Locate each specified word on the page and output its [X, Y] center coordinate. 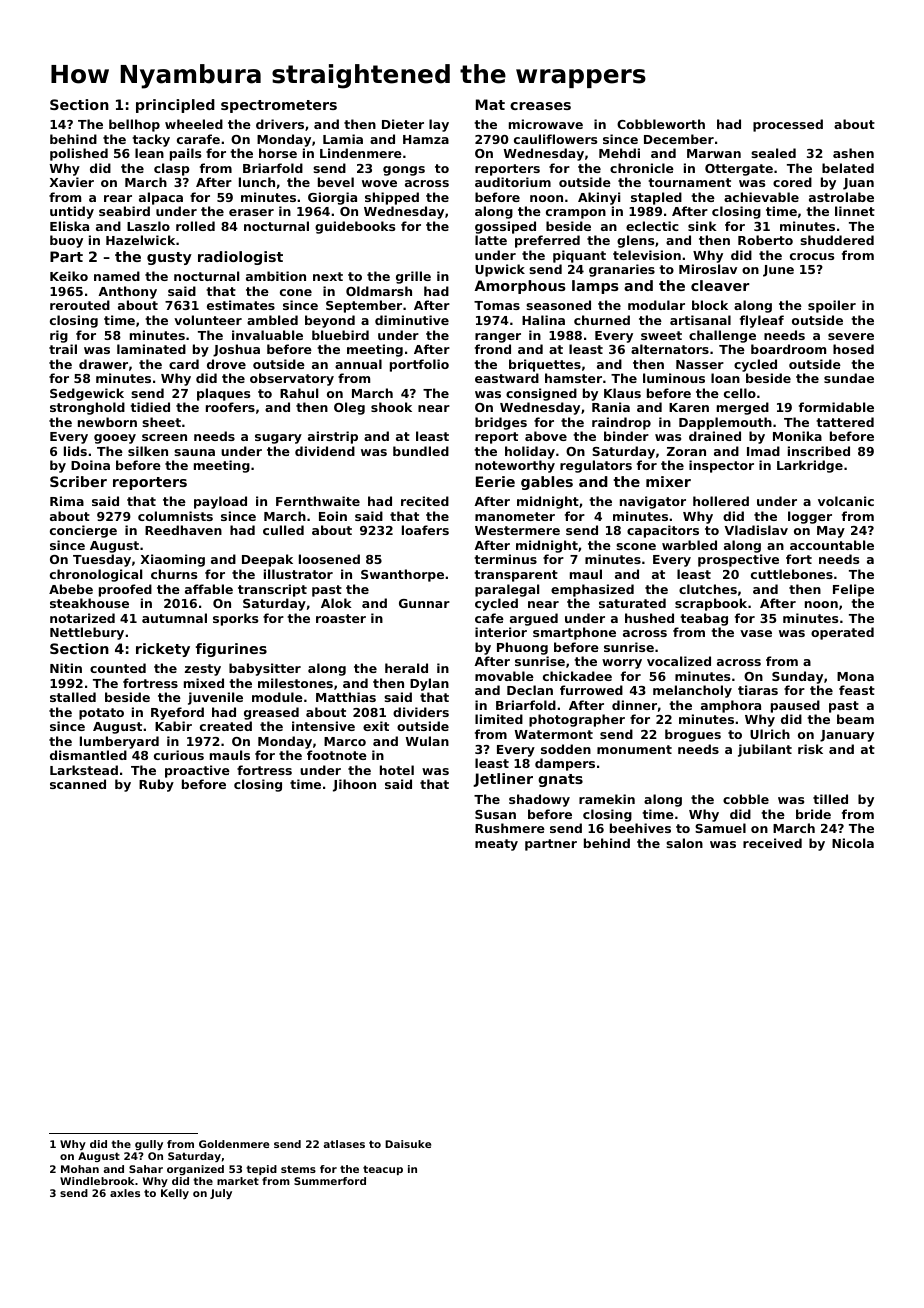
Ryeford [177, 713]
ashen [853, 153]
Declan [530, 690]
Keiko [69, 276]
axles [125, 1193]
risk [810, 749]
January [847, 736]
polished [79, 154]
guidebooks [355, 227]
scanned [78, 784]
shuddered [837, 240]
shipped [392, 198]
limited [499, 719]
